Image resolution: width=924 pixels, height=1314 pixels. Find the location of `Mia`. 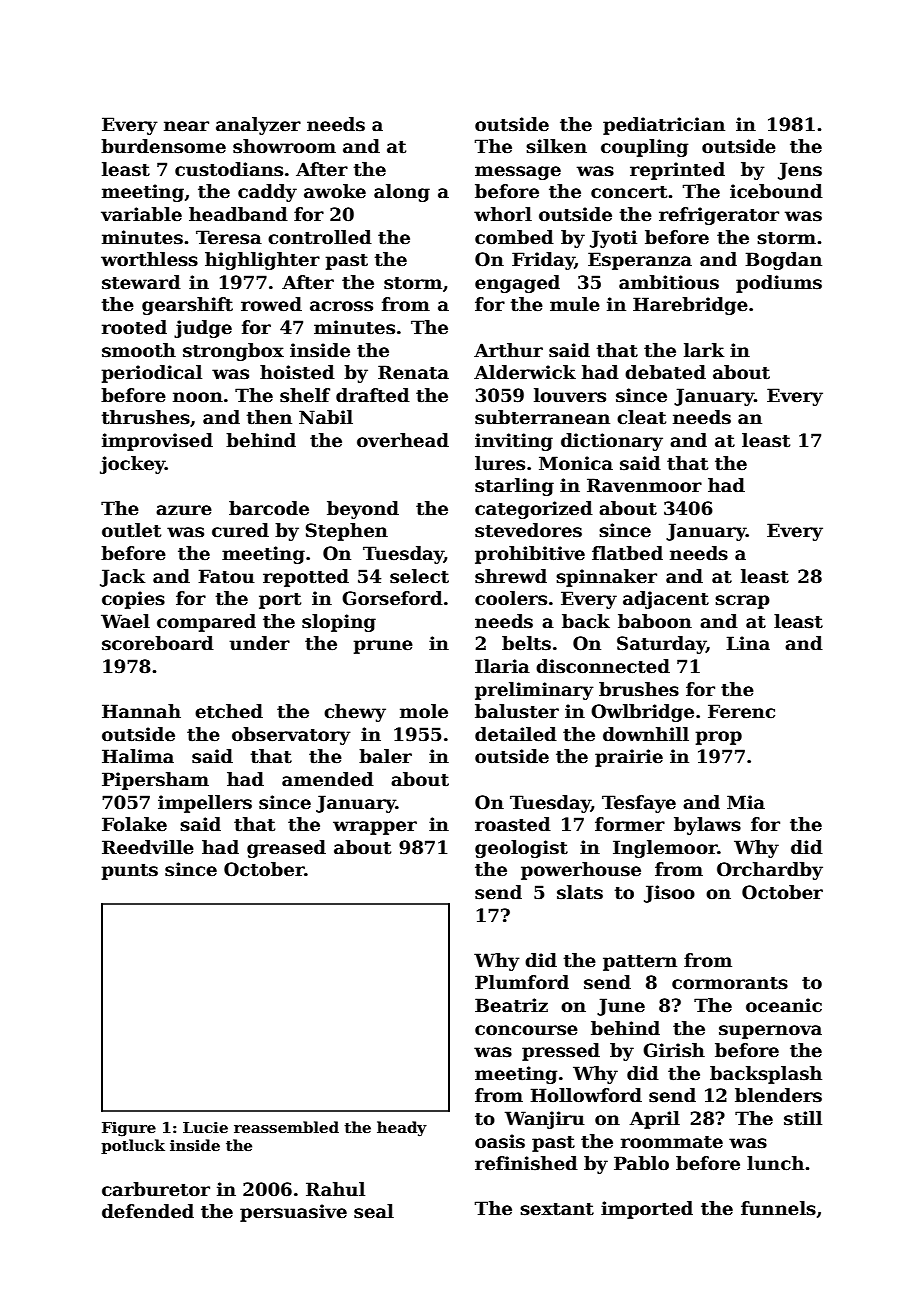

Mia is located at coordinates (746, 802).
